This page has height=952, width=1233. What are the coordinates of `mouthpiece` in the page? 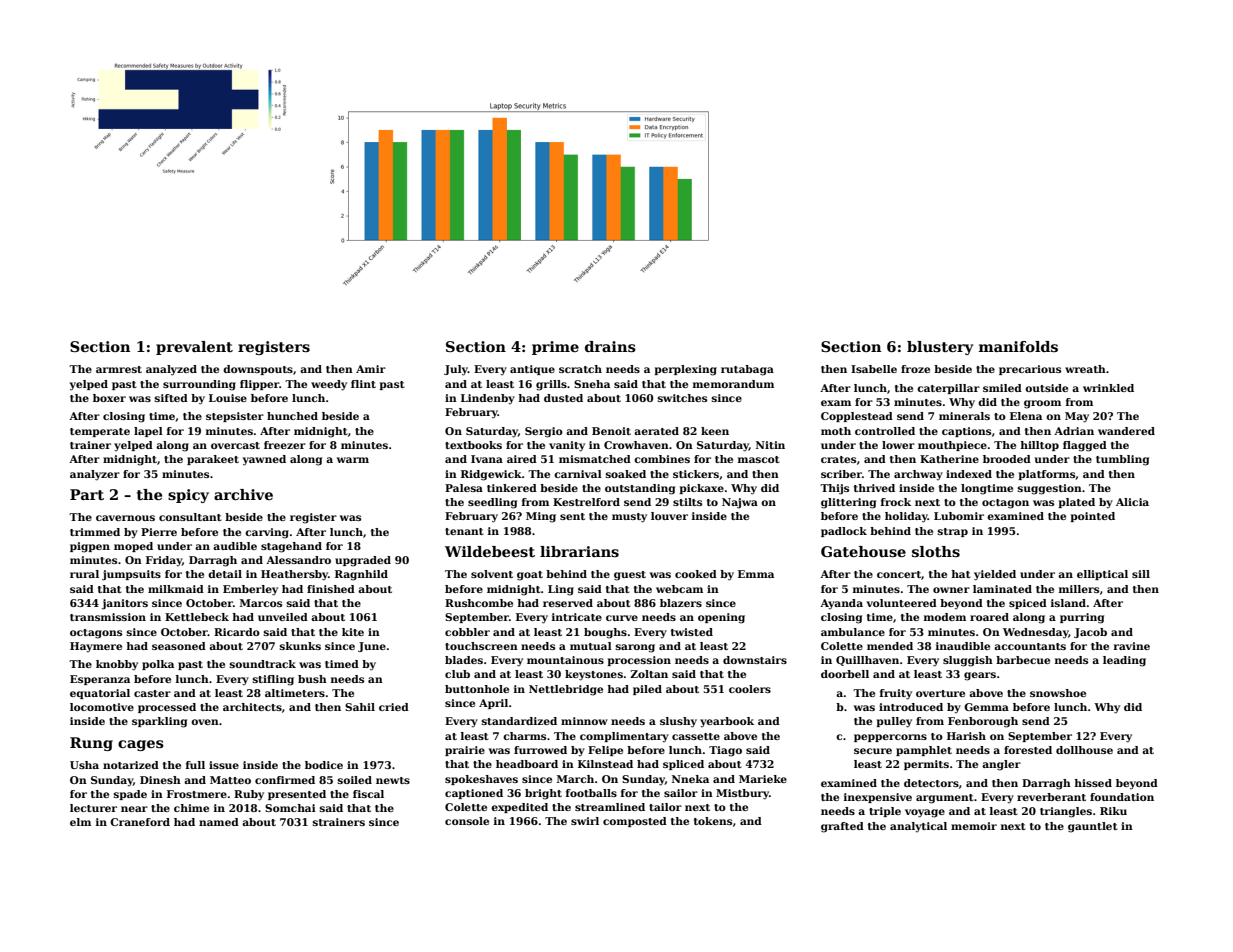 It's located at (952, 446).
